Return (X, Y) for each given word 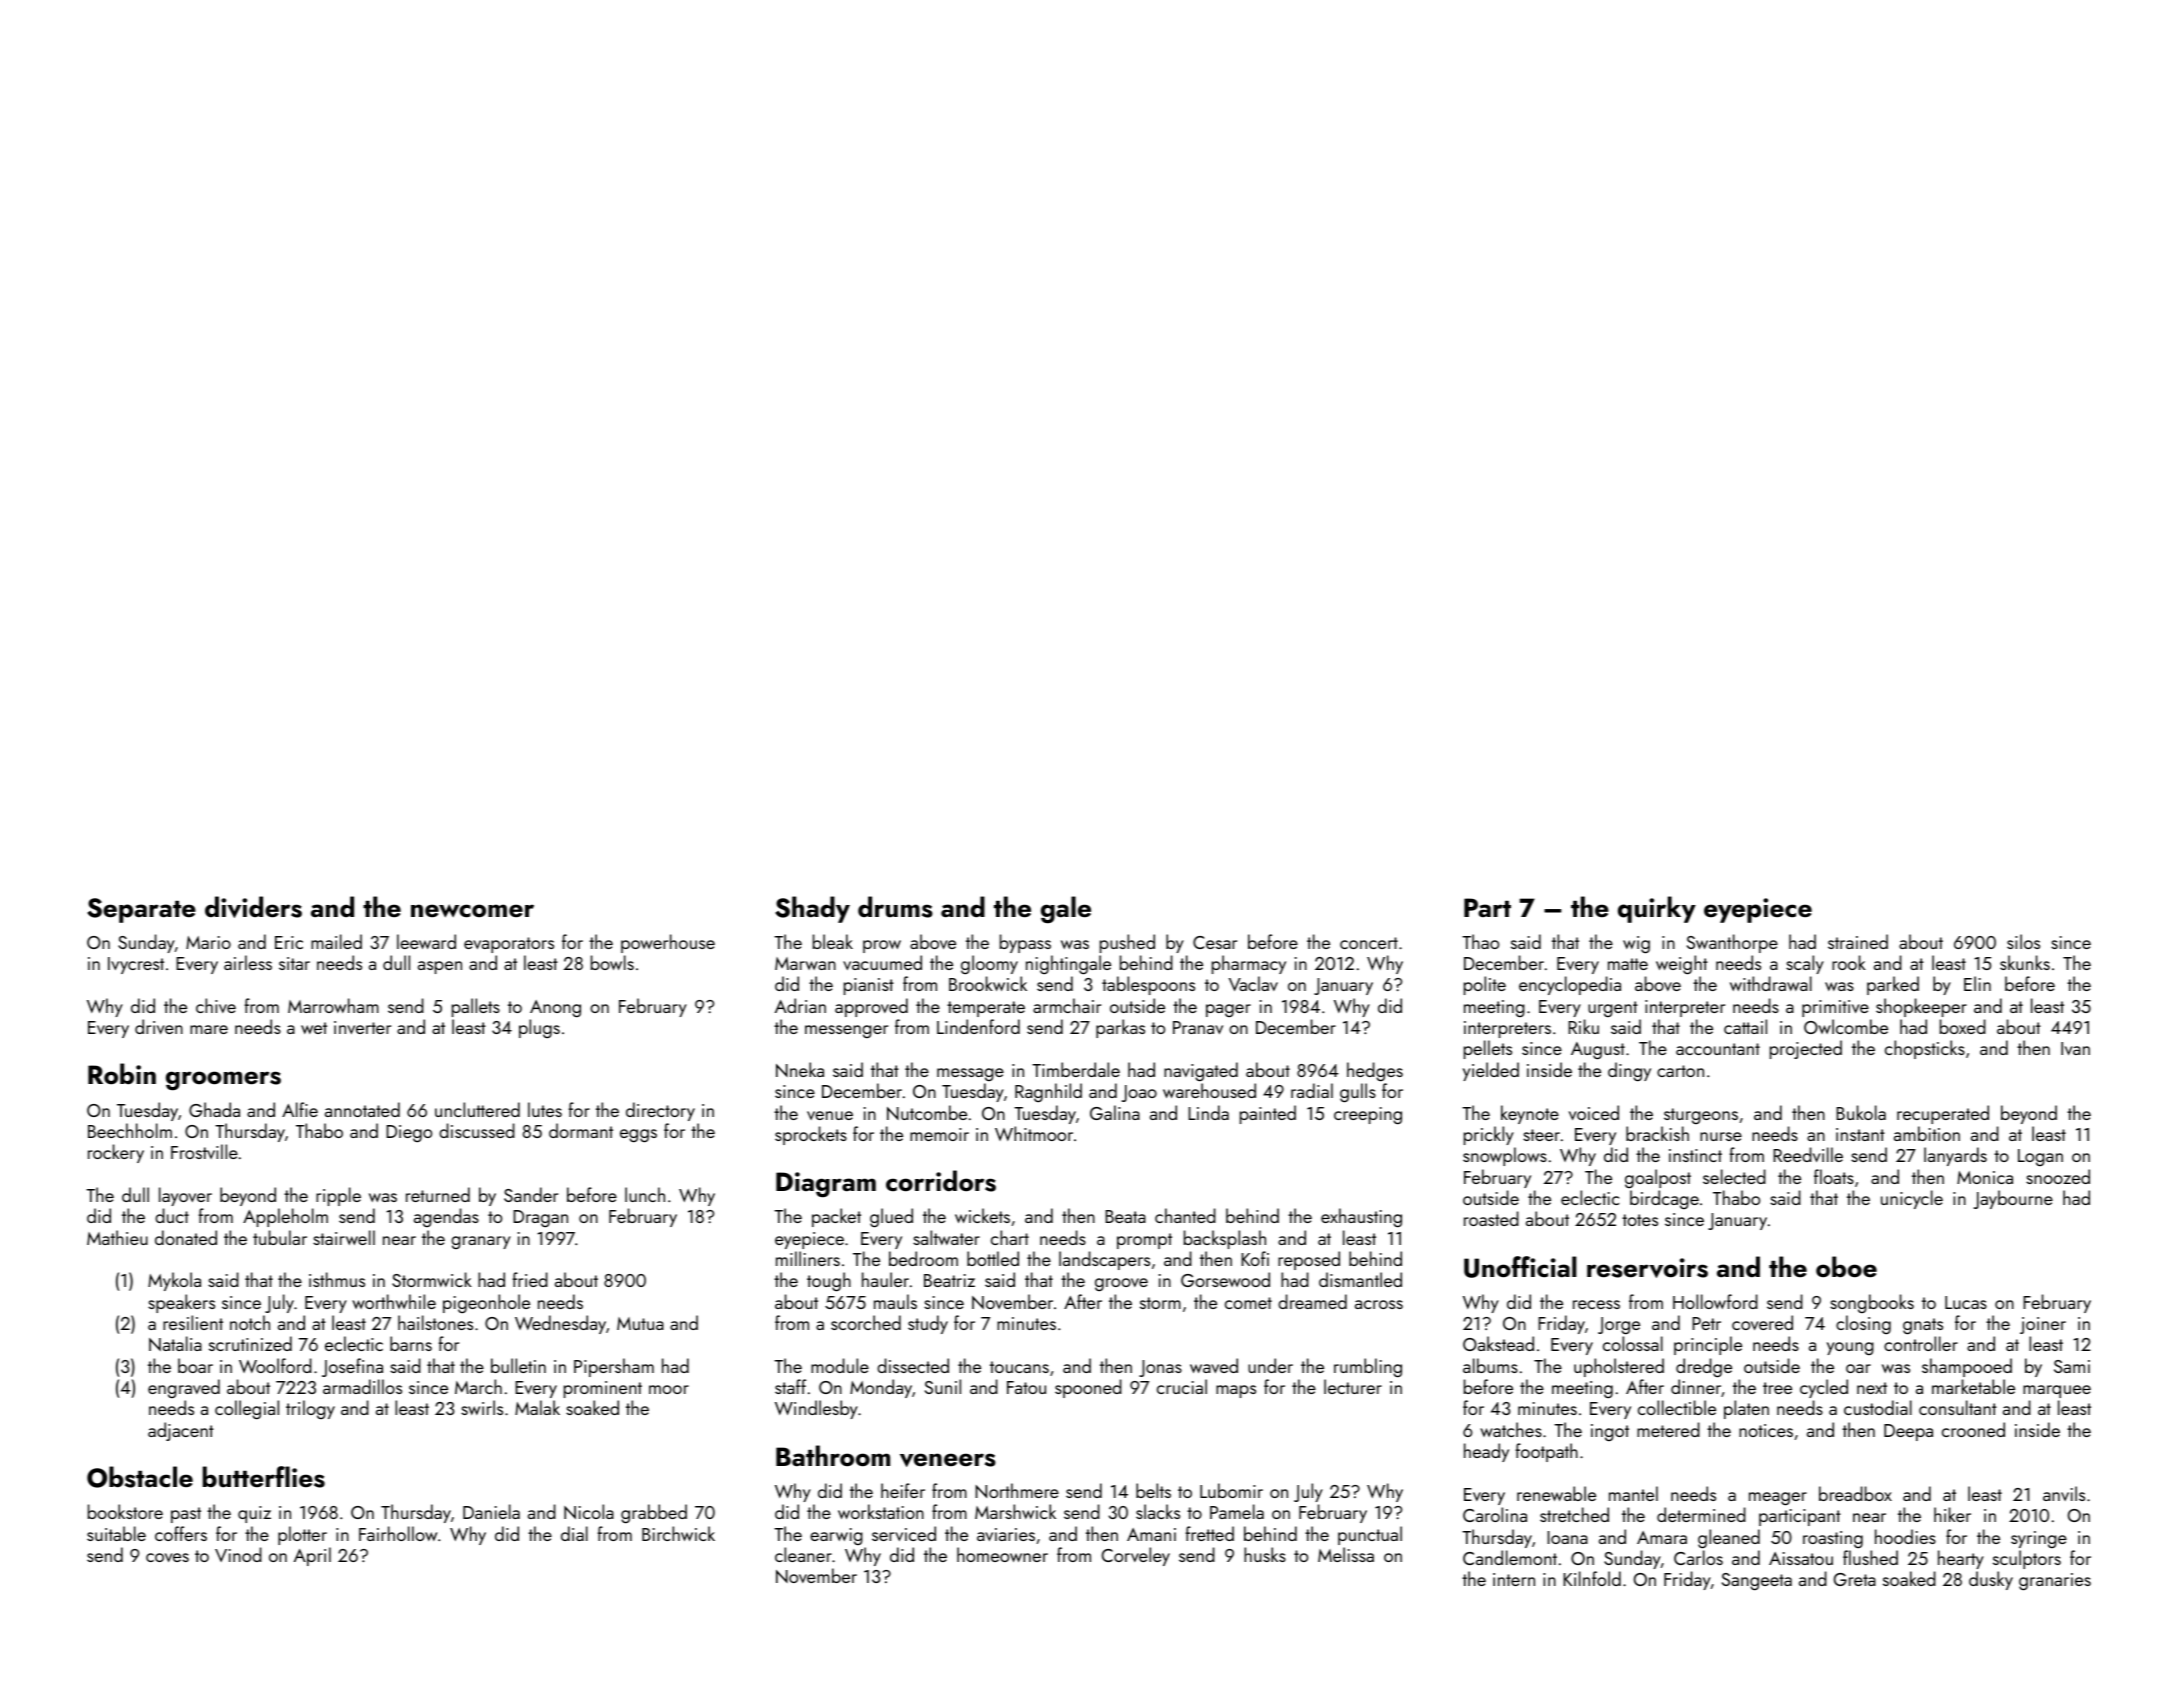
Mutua (640, 1323)
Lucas (1966, 1302)
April (312, 1556)
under (1270, 1365)
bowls (612, 962)
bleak (833, 941)
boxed (1963, 1026)
